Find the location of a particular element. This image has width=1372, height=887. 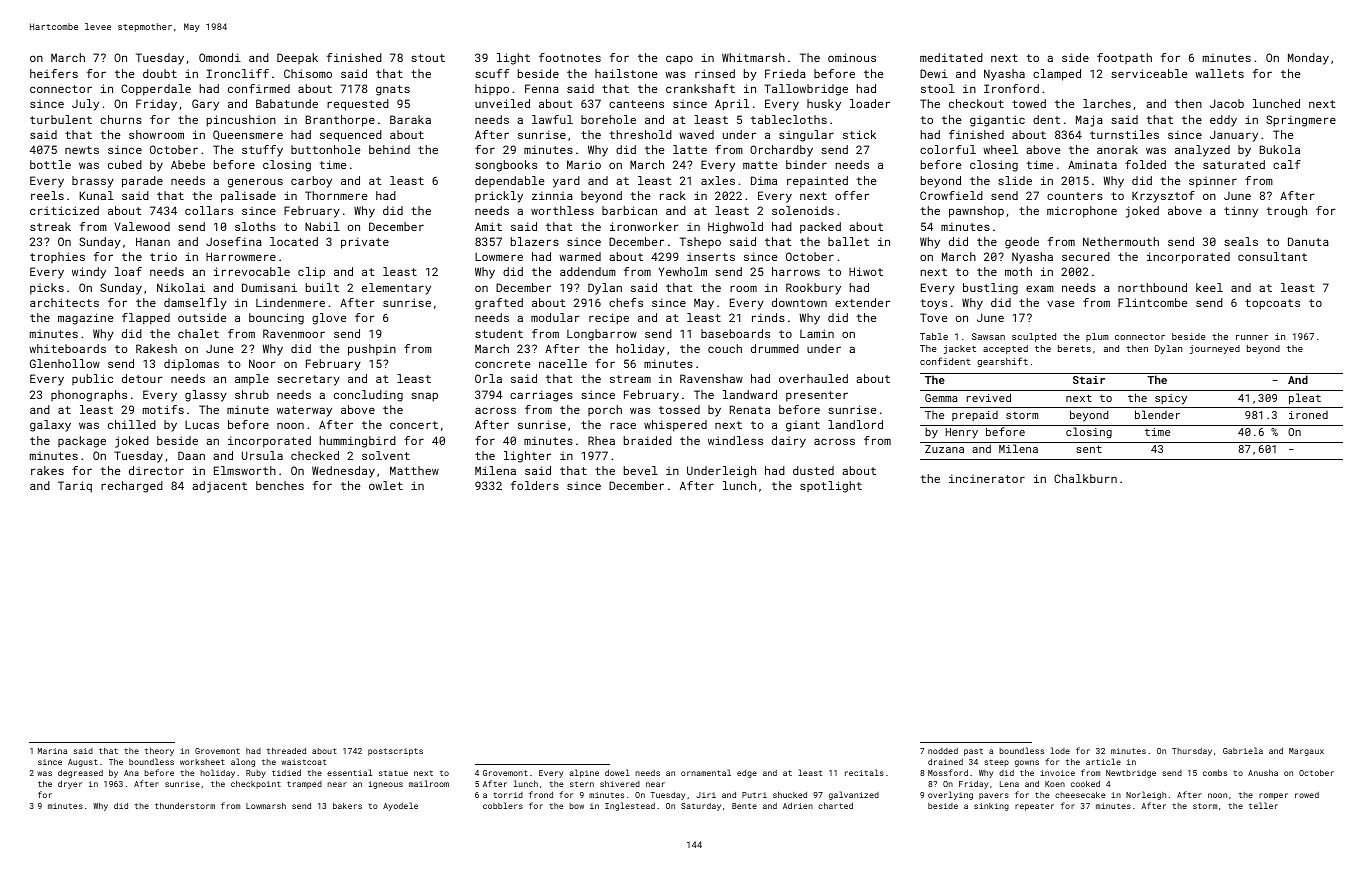

Bukola is located at coordinates (1280, 149).
